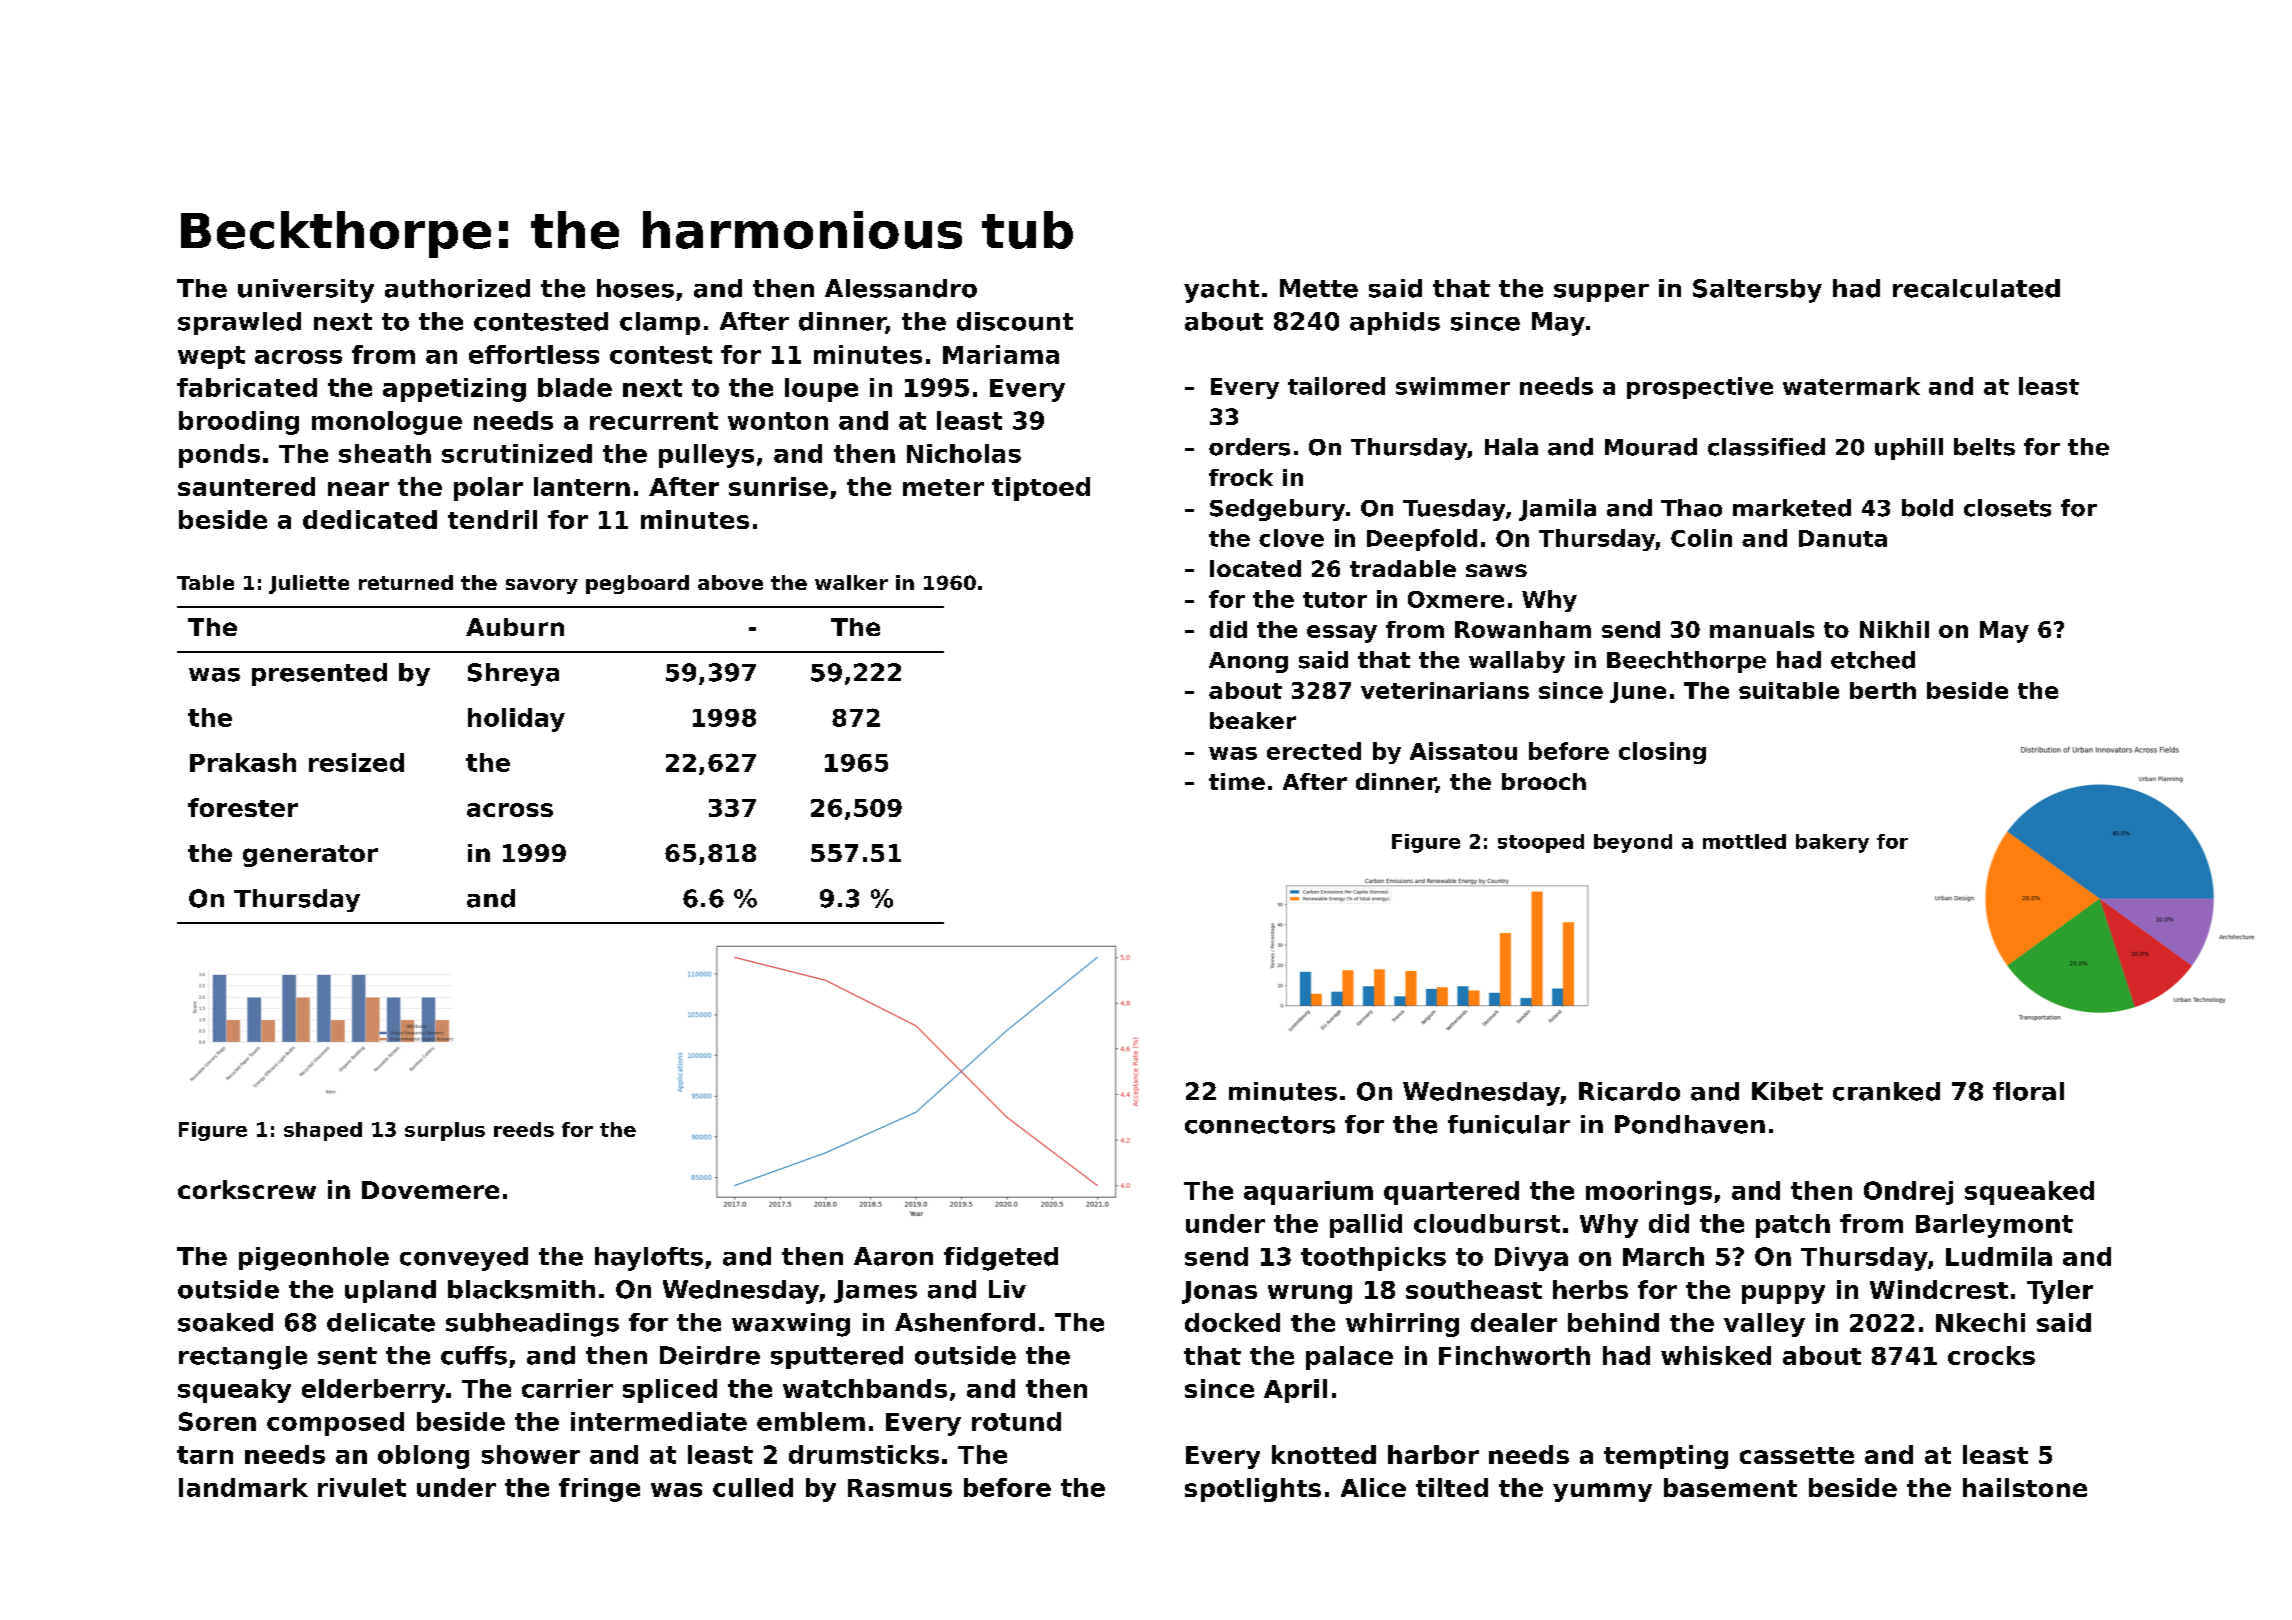 This page has width=2292, height=1620. Describe the element at coordinates (1976, 288) in the page. I see `recalculated` at that location.
